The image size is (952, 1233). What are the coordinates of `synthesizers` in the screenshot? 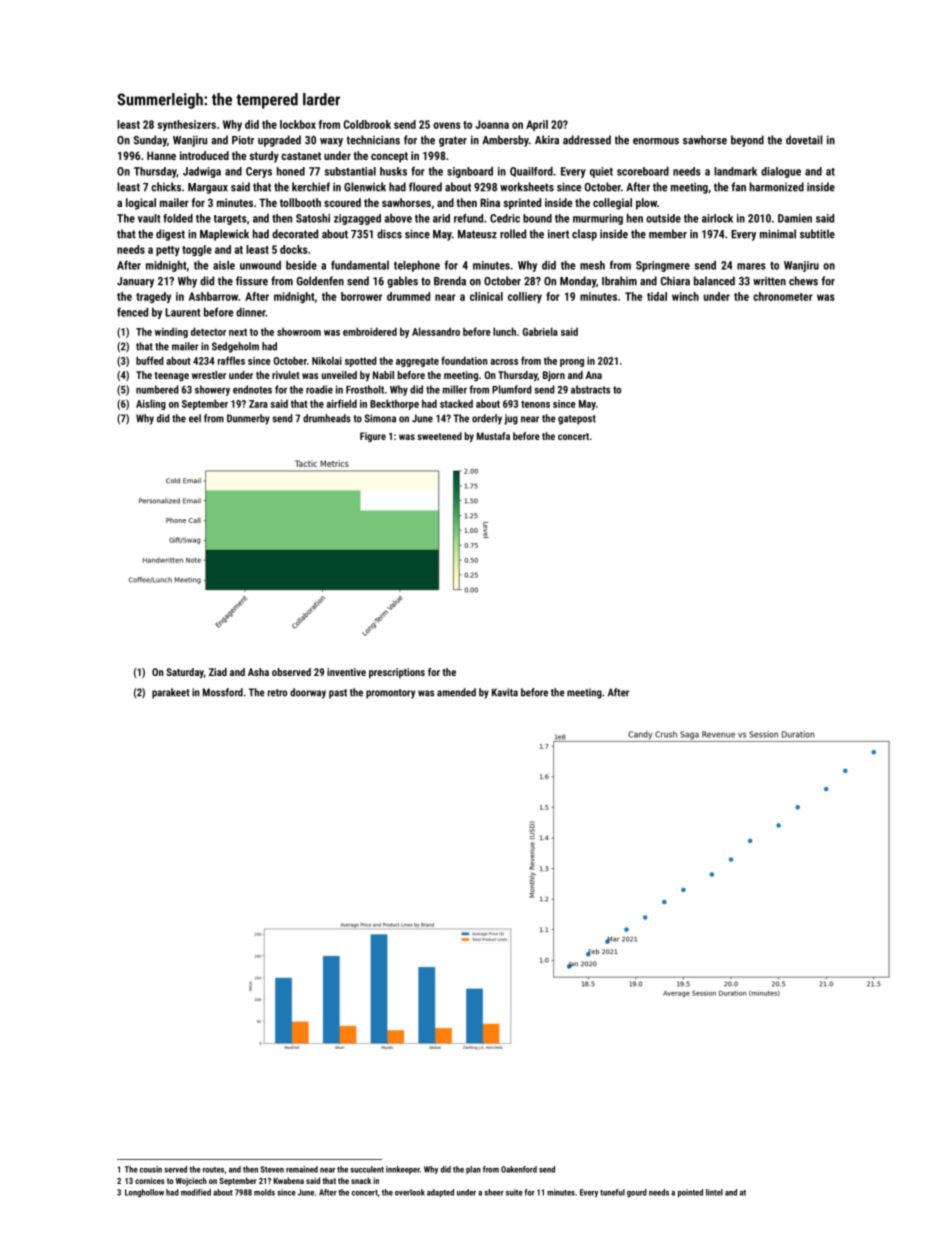 It's located at (186, 125).
